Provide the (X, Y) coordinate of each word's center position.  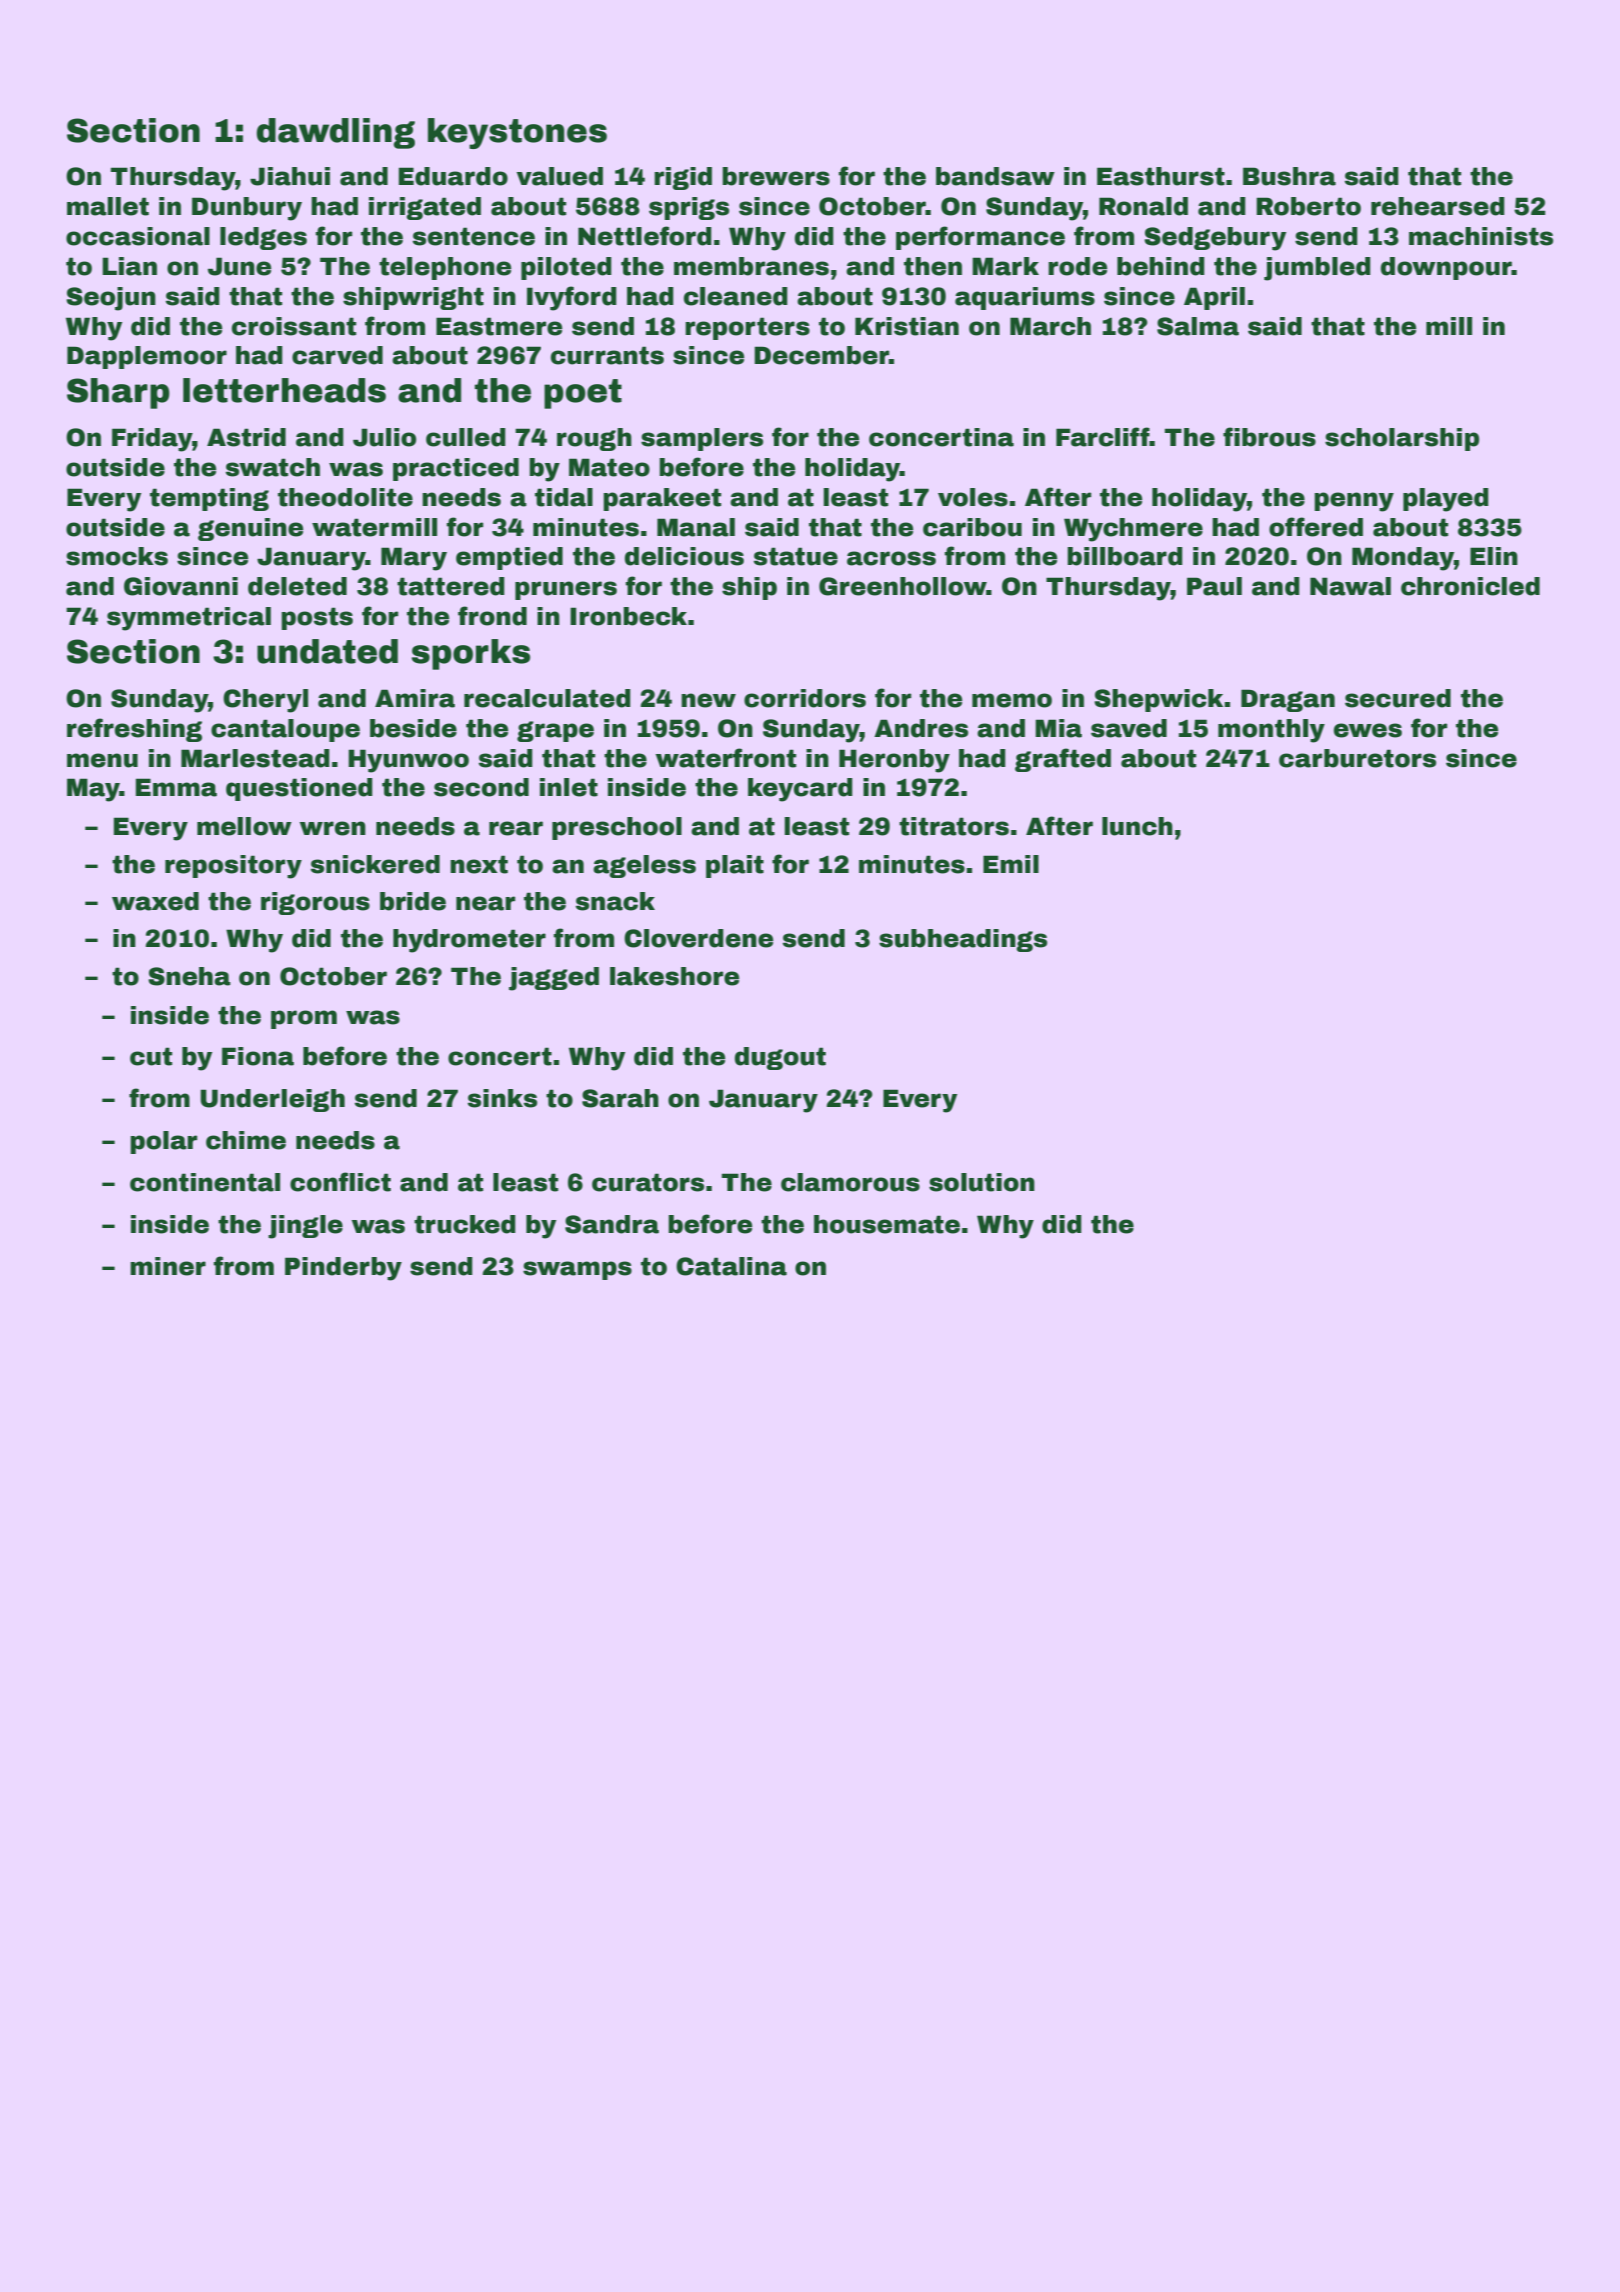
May (93, 790)
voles (973, 497)
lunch (1137, 826)
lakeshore (674, 976)
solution (982, 1182)
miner (168, 1266)
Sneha (189, 976)
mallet (108, 206)
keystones (517, 133)
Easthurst (1161, 176)
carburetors (1357, 758)
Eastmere (499, 326)
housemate (887, 1224)
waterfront (725, 758)
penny (1354, 502)
